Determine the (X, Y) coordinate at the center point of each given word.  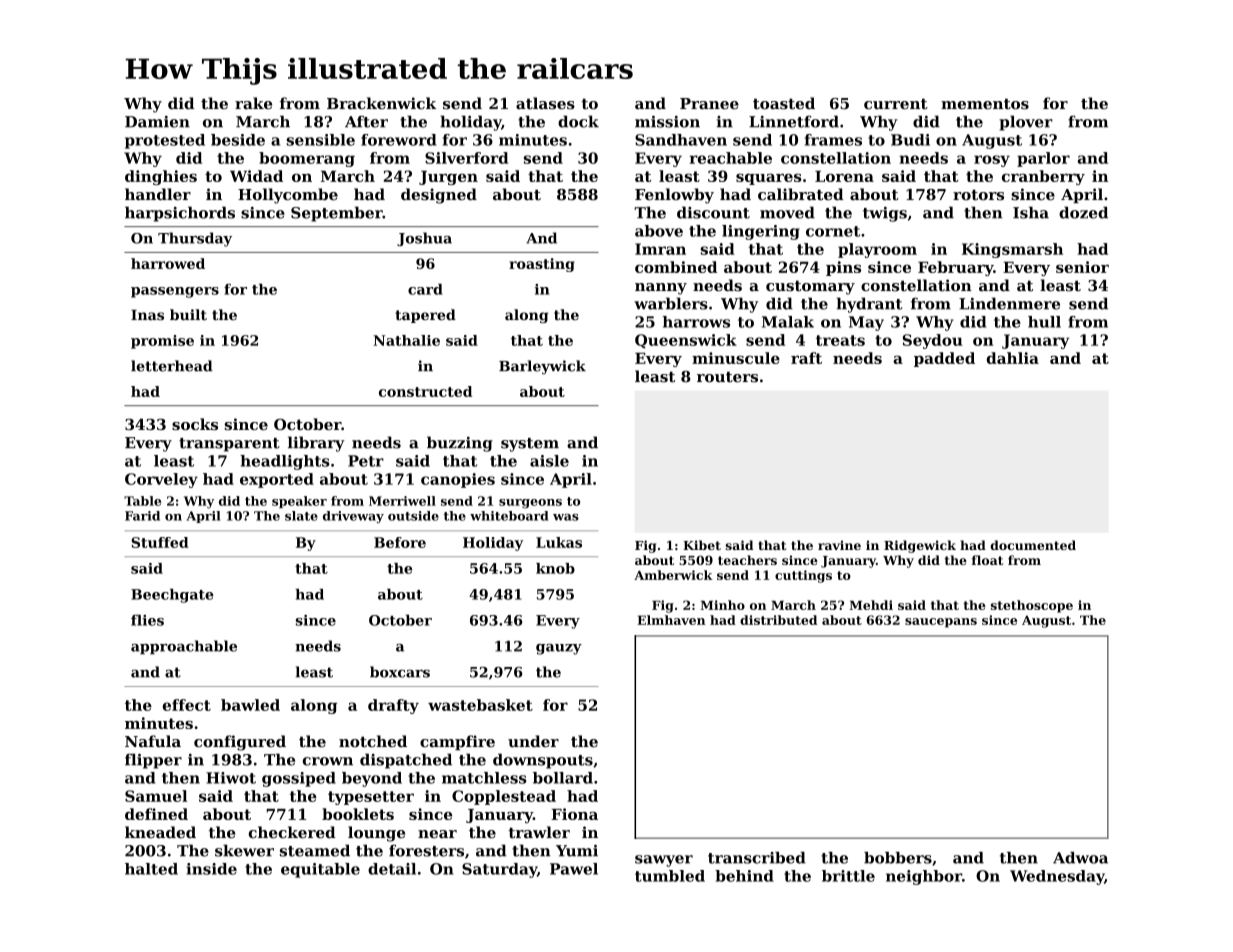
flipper (153, 761)
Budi (910, 140)
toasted (784, 103)
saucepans (941, 623)
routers (727, 377)
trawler (539, 832)
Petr (366, 461)
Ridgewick (920, 546)
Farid (142, 516)
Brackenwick (381, 103)
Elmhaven (671, 620)
